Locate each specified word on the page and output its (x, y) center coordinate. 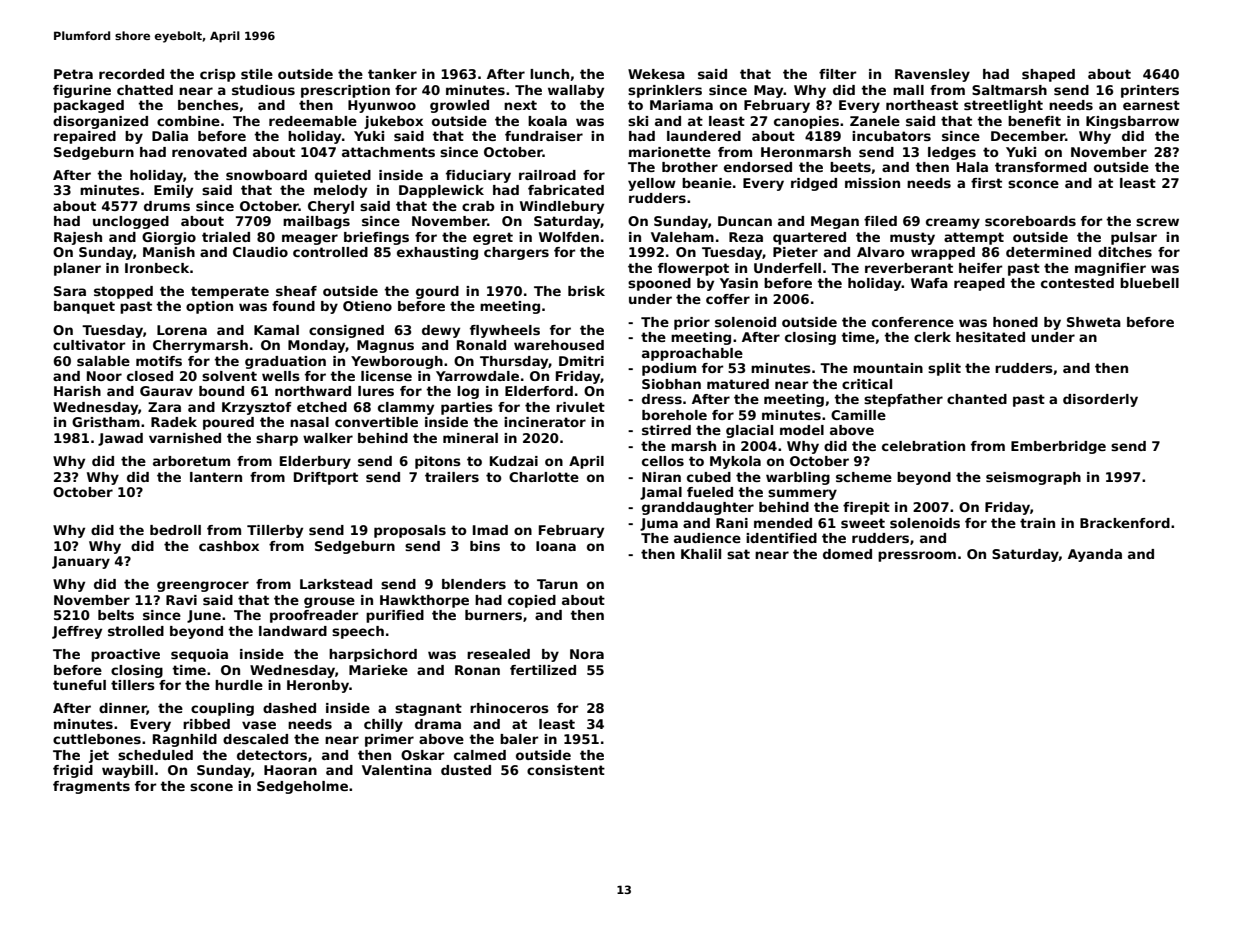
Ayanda (1095, 555)
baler (519, 739)
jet (99, 756)
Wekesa (656, 74)
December (1028, 136)
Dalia (170, 136)
